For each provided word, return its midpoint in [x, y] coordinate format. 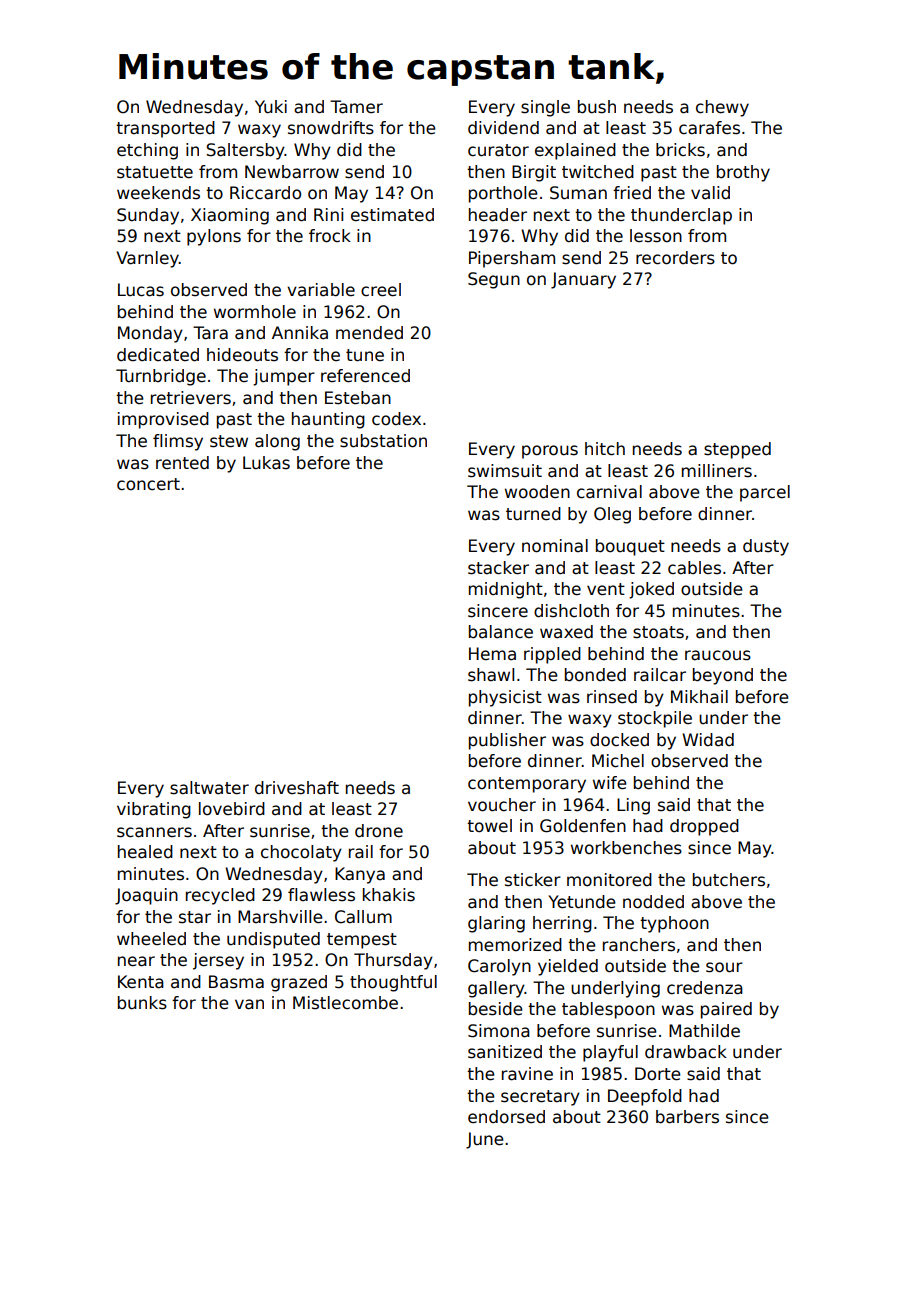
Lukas [266, 463]
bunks [142, 1003]
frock [330, 236]
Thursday [393, 961]
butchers [729, 880]
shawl [491, 675]
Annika [300, 333]
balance [501, 632]
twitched [598, 172]
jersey [218, 961]
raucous [718, 655]
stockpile [655, 719]
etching [147, 151]
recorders [675, 258]
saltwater [209, 788]
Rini [328, 214]
